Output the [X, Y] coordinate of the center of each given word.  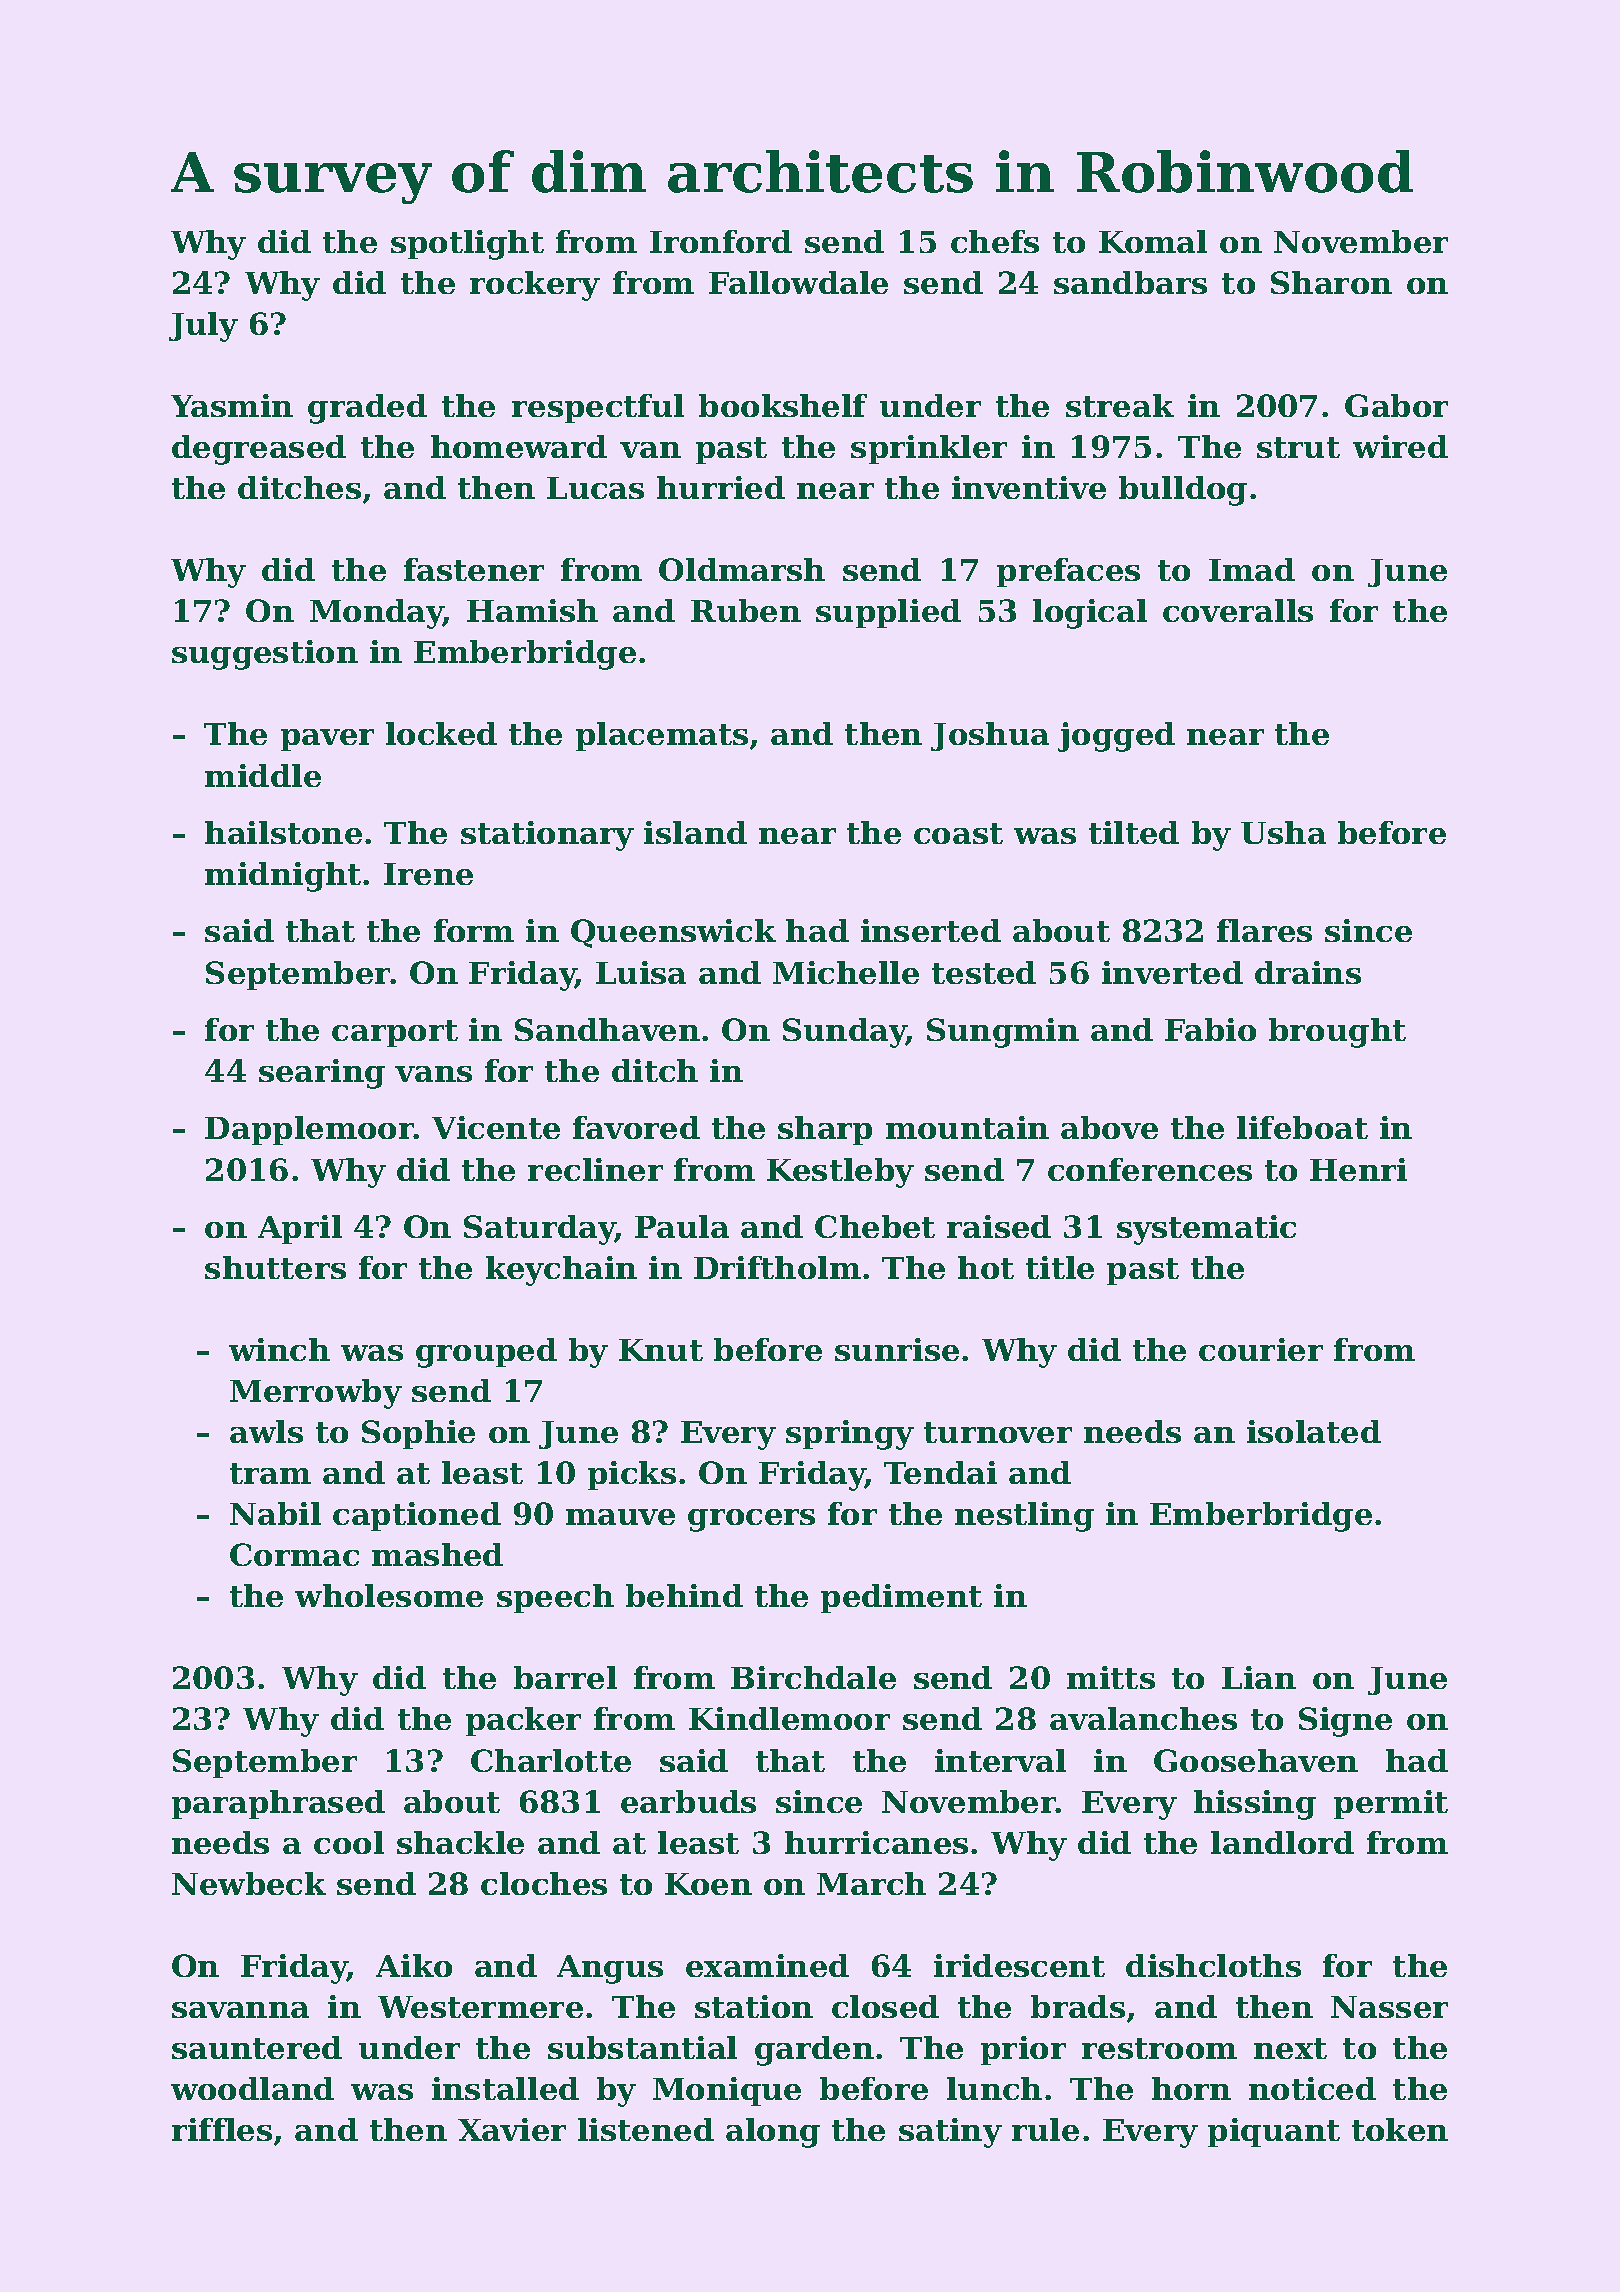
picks [632, 1475]
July [203, 327]
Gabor [1396, 405]
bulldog [1183, 491]
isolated [1314, 1431]
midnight [283, 877]
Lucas [595, 488]
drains [1308, 972]
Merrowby [316, 1394]
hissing [1255, 1805]
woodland [252, 2088]
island [695, 832]
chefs [995, 241]
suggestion [265, 655]
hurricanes [876, 1842]
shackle [460, 1842]
